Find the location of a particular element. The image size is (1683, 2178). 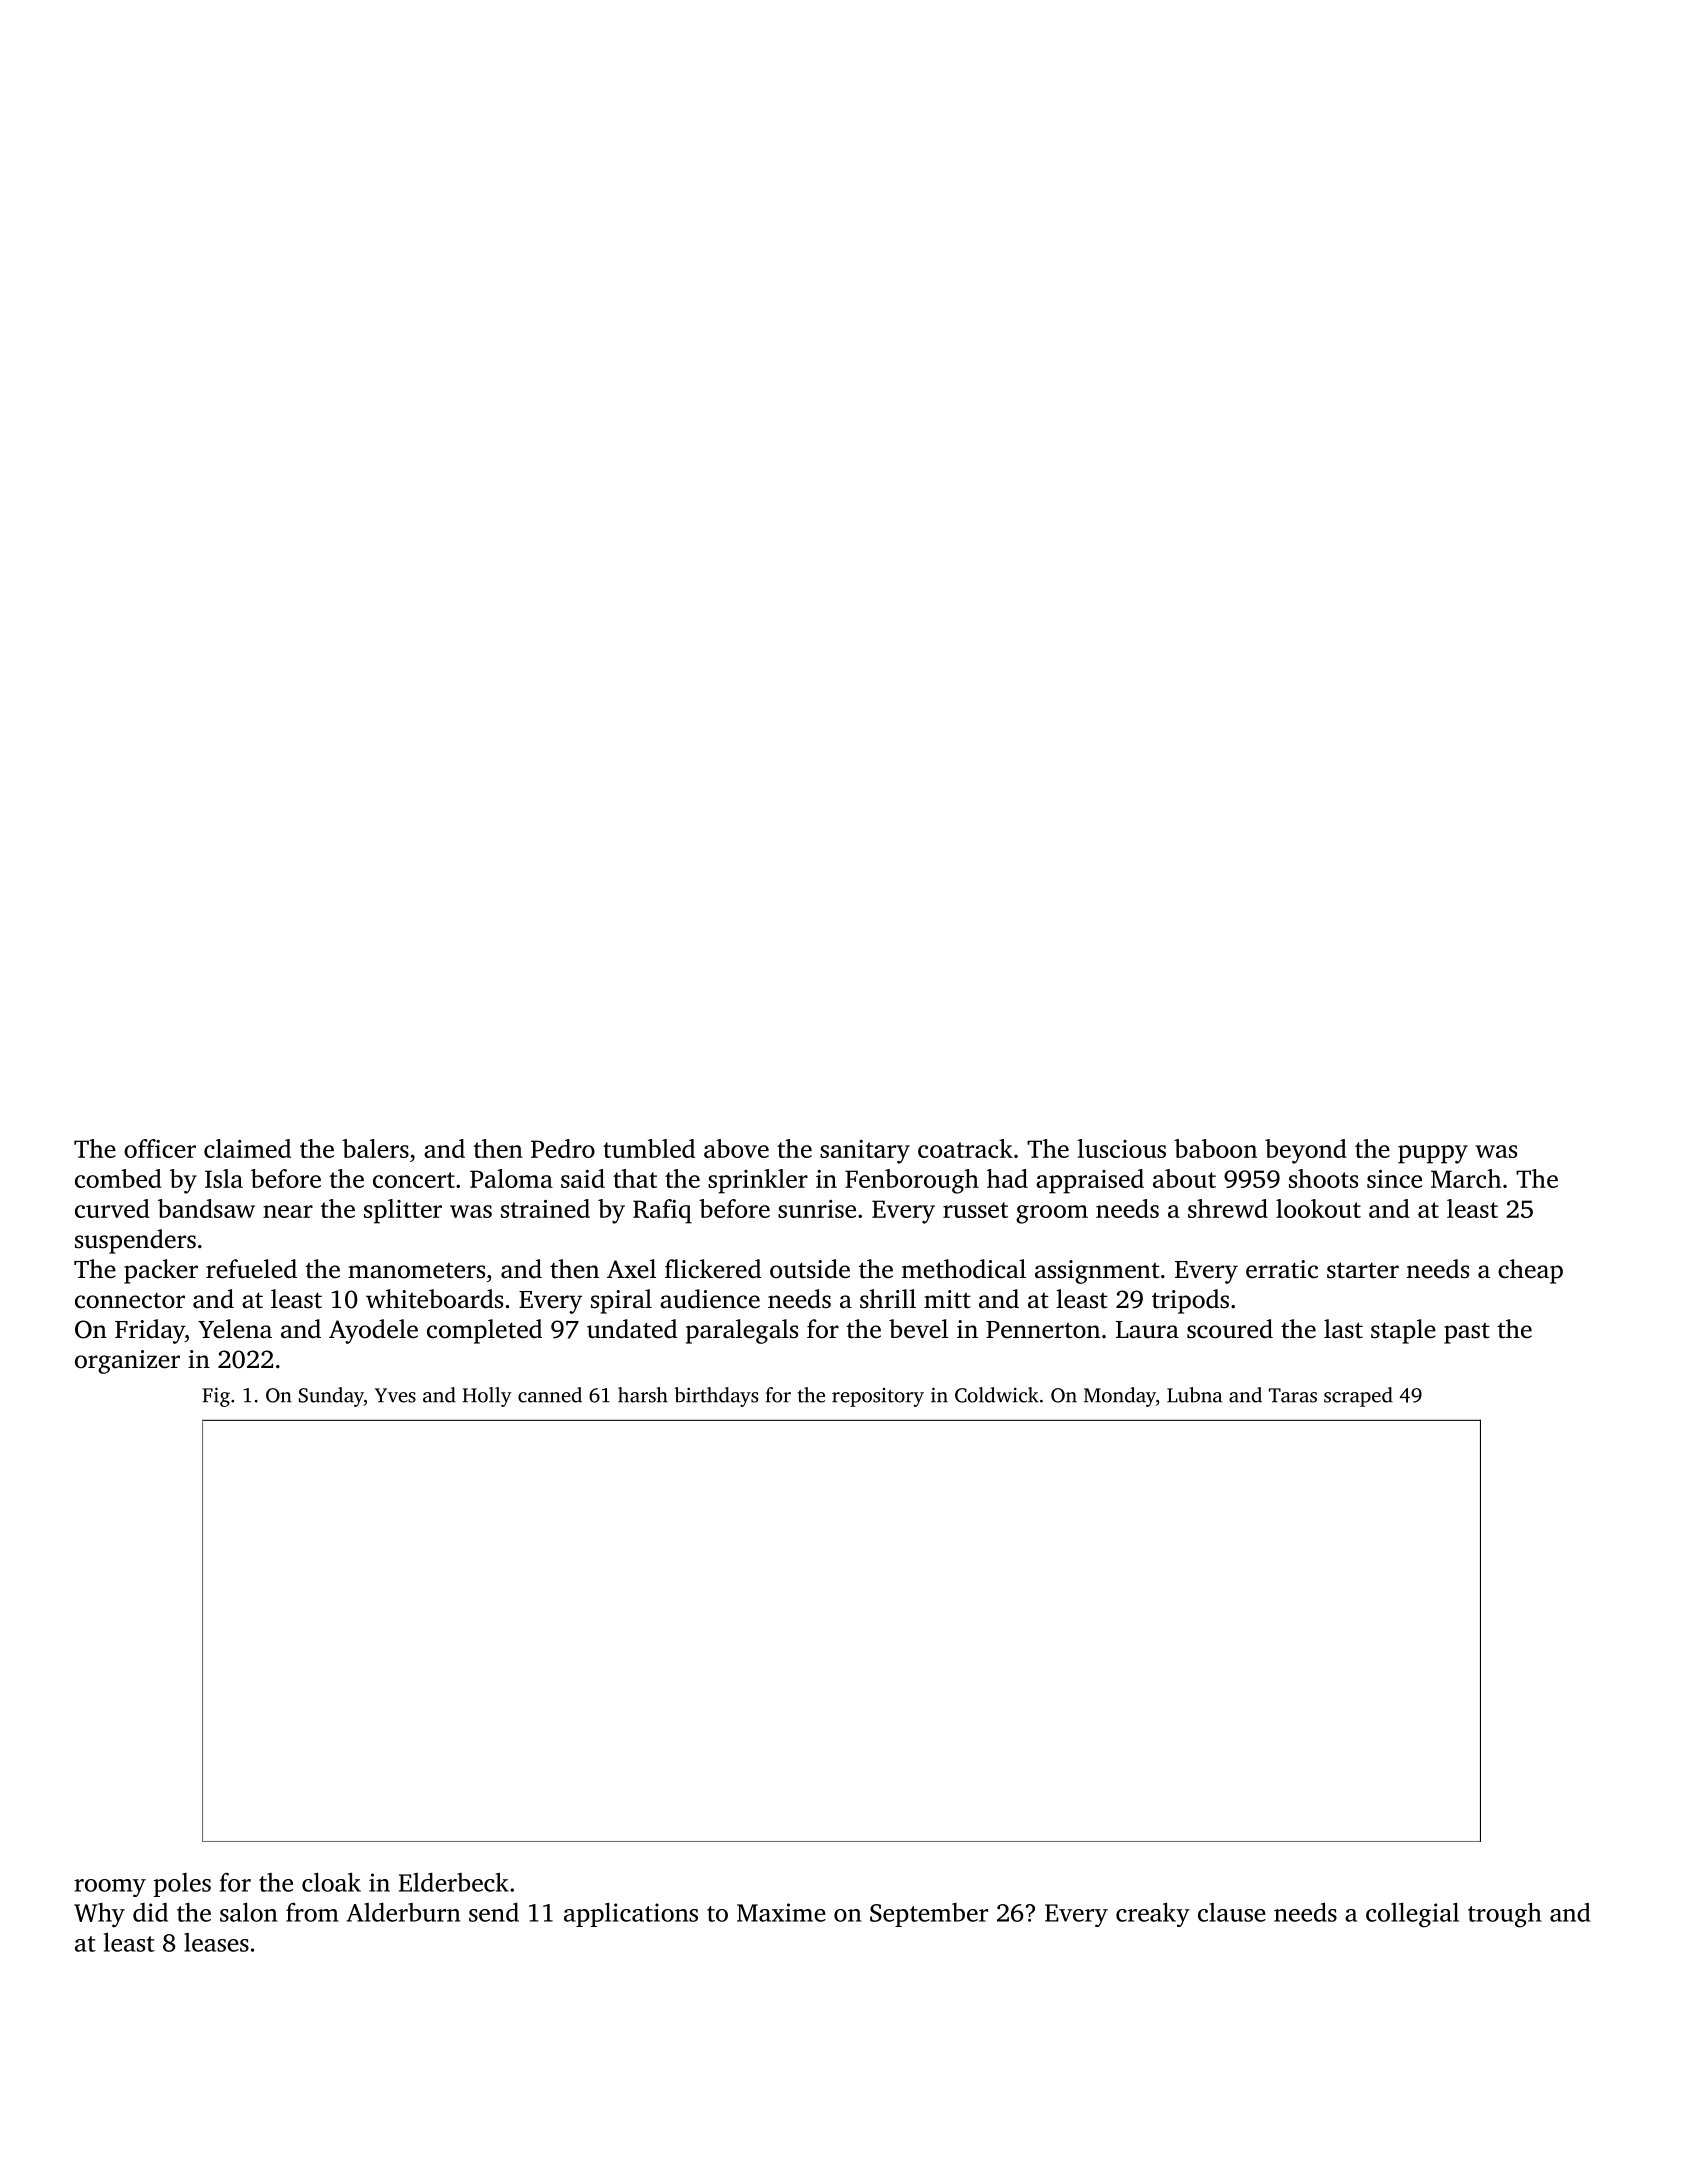

roomy is located at coordinates (110, 1888).
